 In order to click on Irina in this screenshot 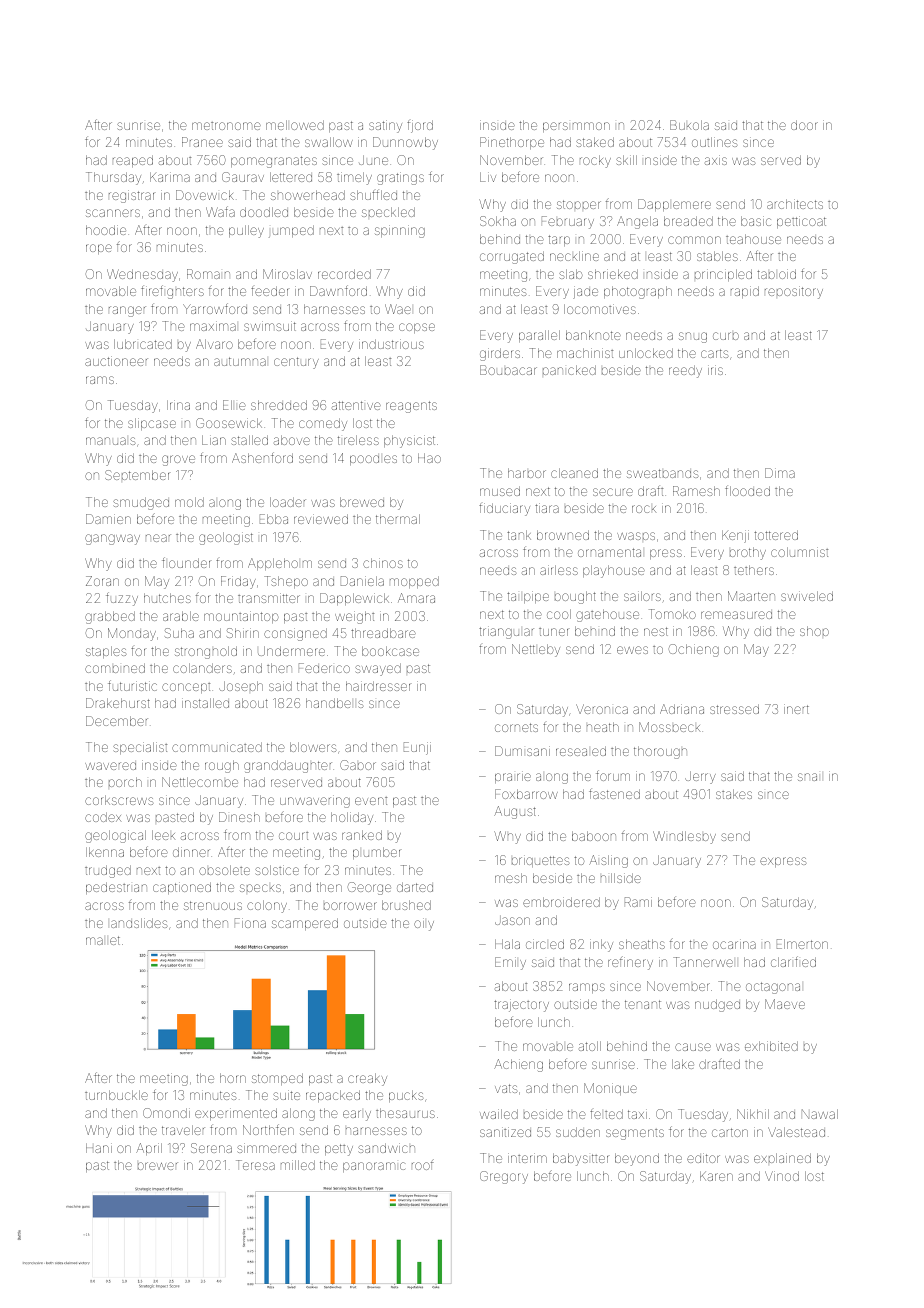, I will do `click(178, 405)`.
